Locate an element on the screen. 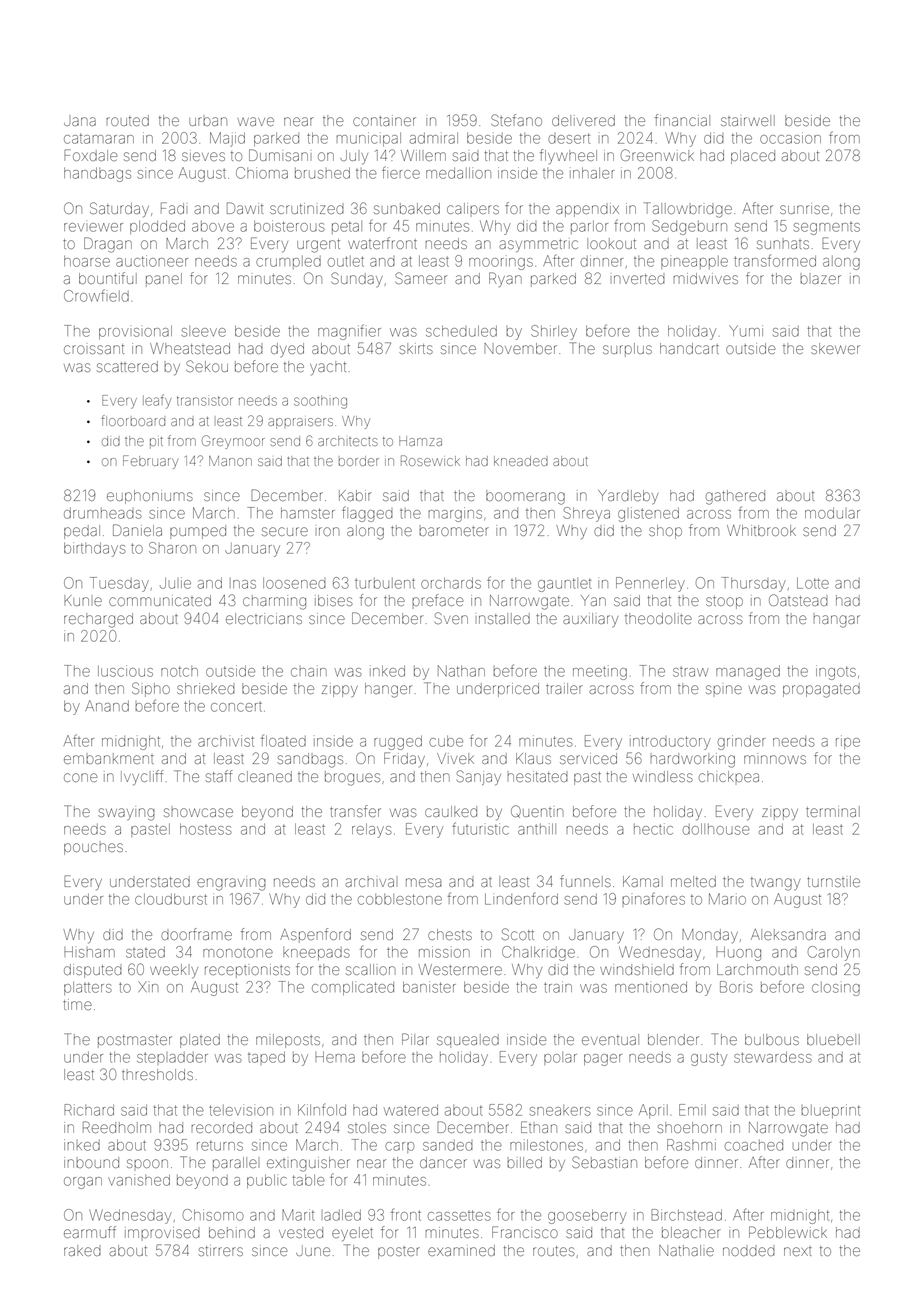 This screenshot has width=924, height=1308. hangar is located at coordinates (837, 621).
